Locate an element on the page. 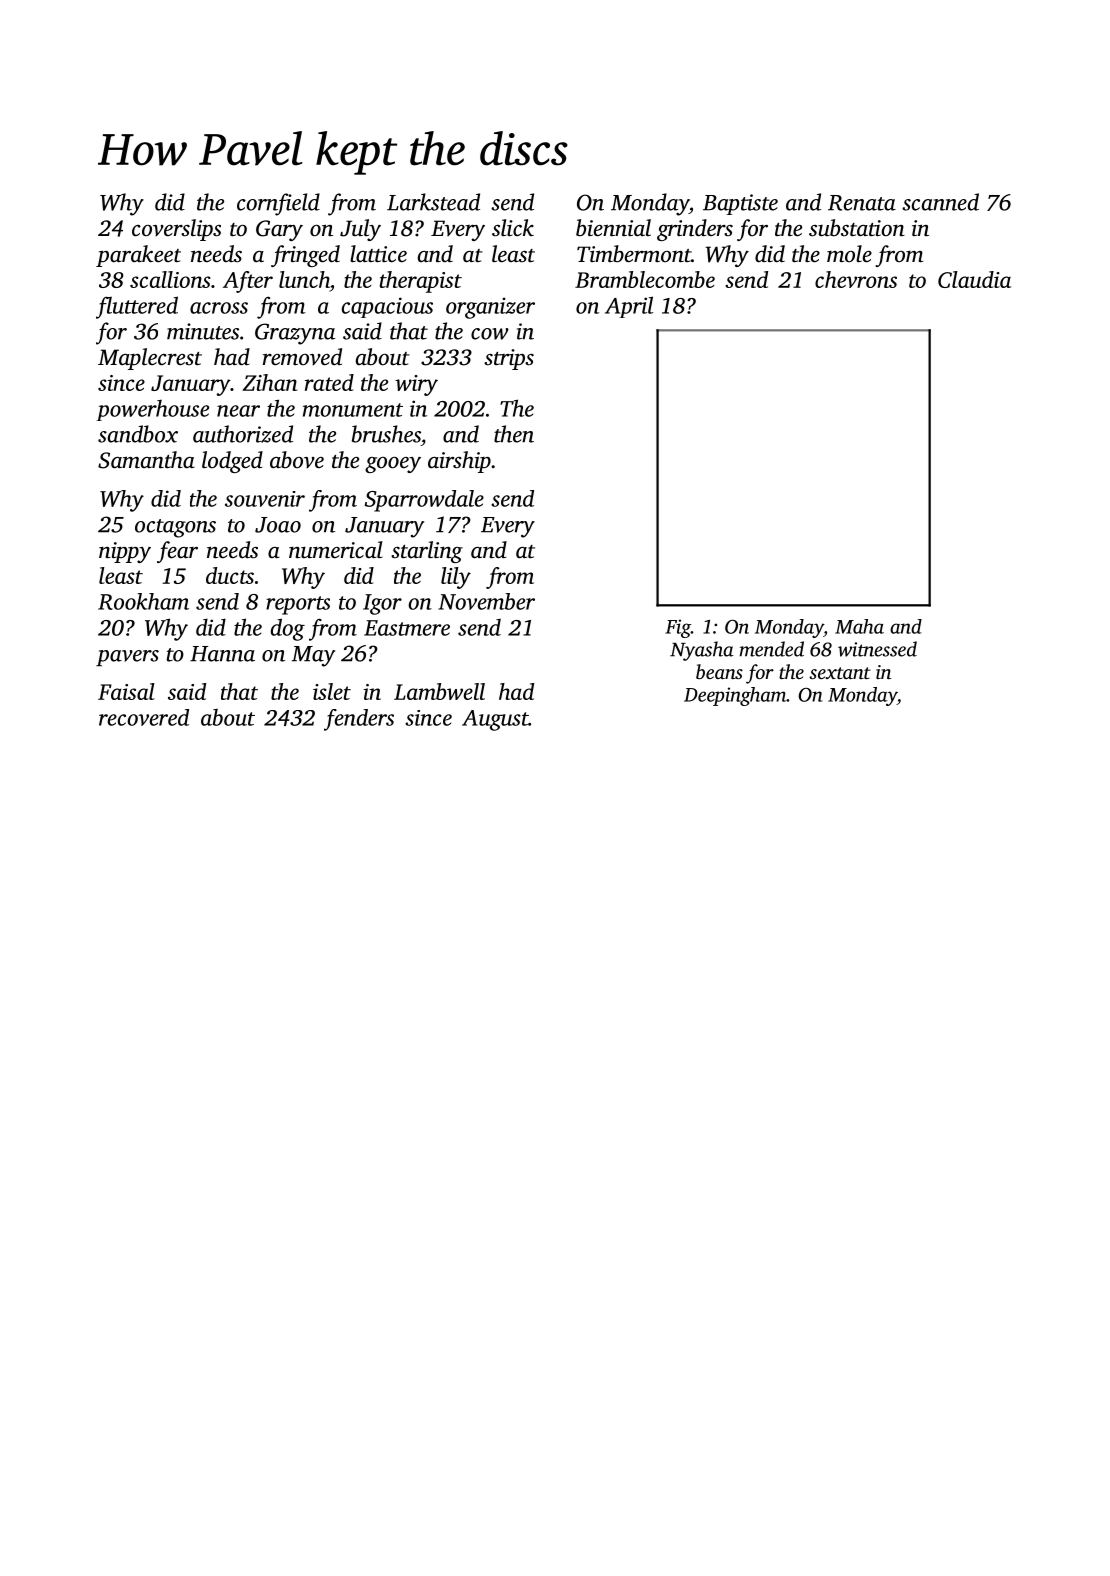 Image resolution: width=1110 pixels, height=1576 pixels. numerical is located at coordinates (336, 550).
